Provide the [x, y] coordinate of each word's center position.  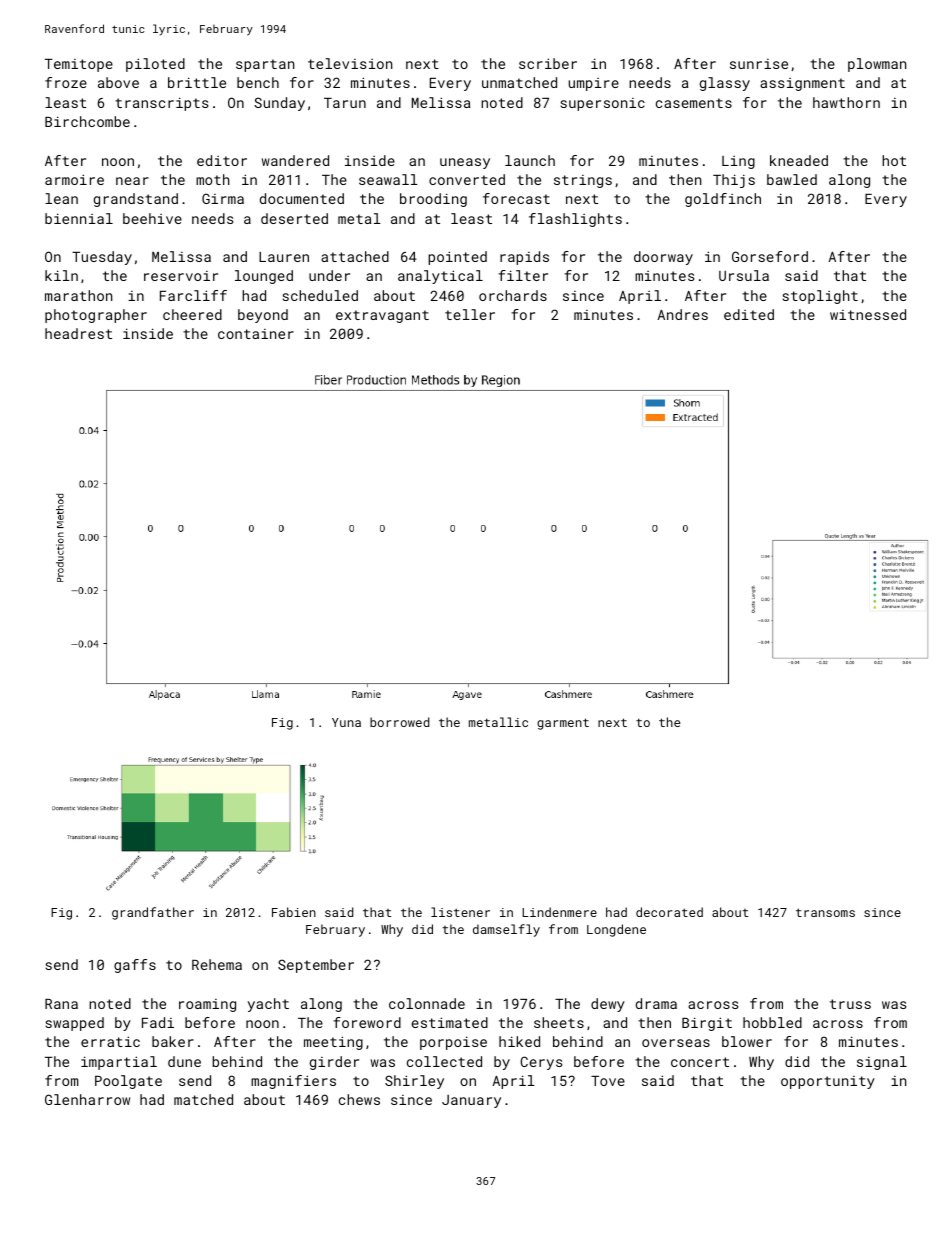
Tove [608, 1081]
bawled [792, 179]
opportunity [828, 1082]
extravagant [382, 316]
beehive [152, 218]
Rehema [217, 964]
